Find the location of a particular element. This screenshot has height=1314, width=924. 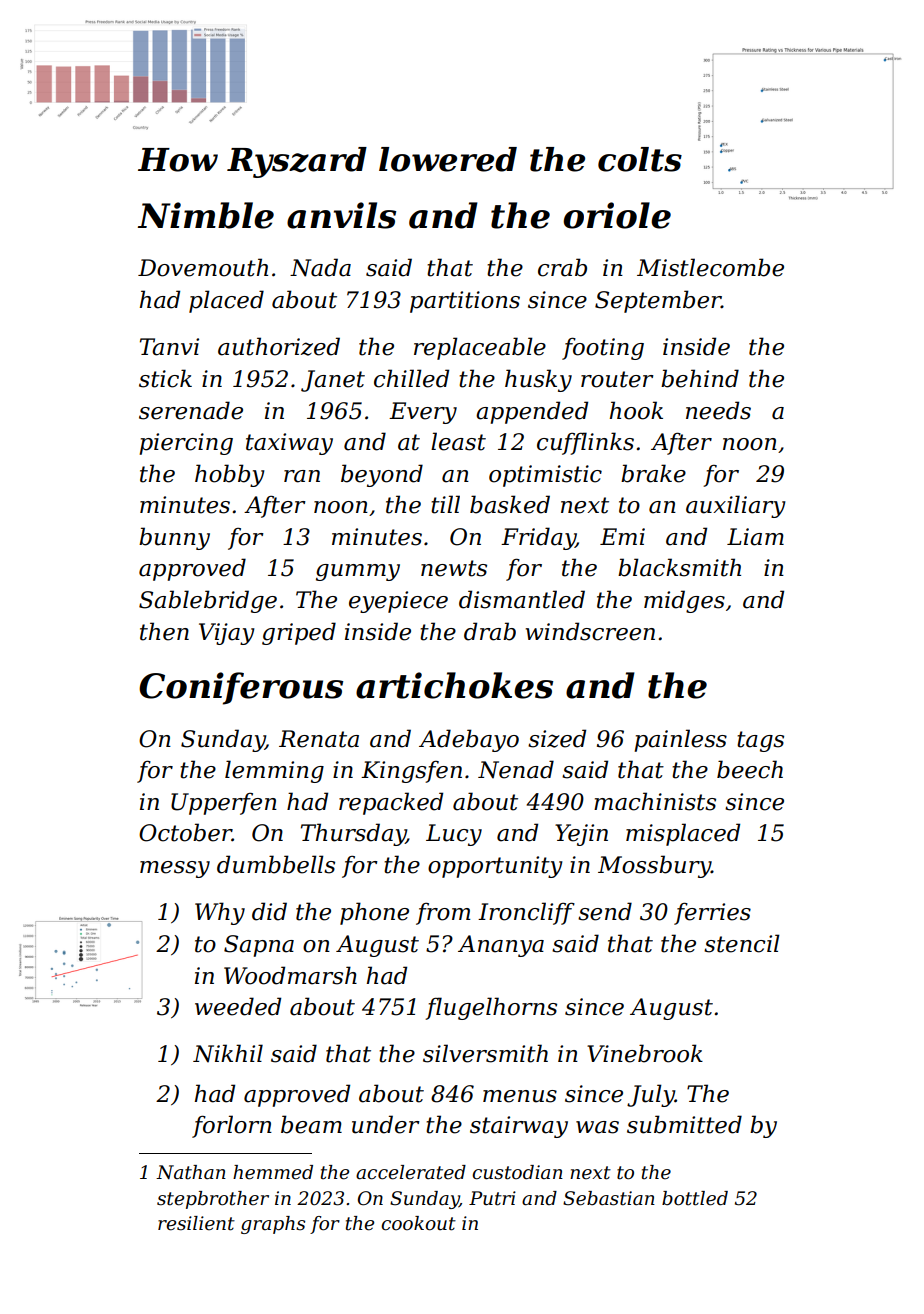

forlorn is located at coordinates (232, 1126).
